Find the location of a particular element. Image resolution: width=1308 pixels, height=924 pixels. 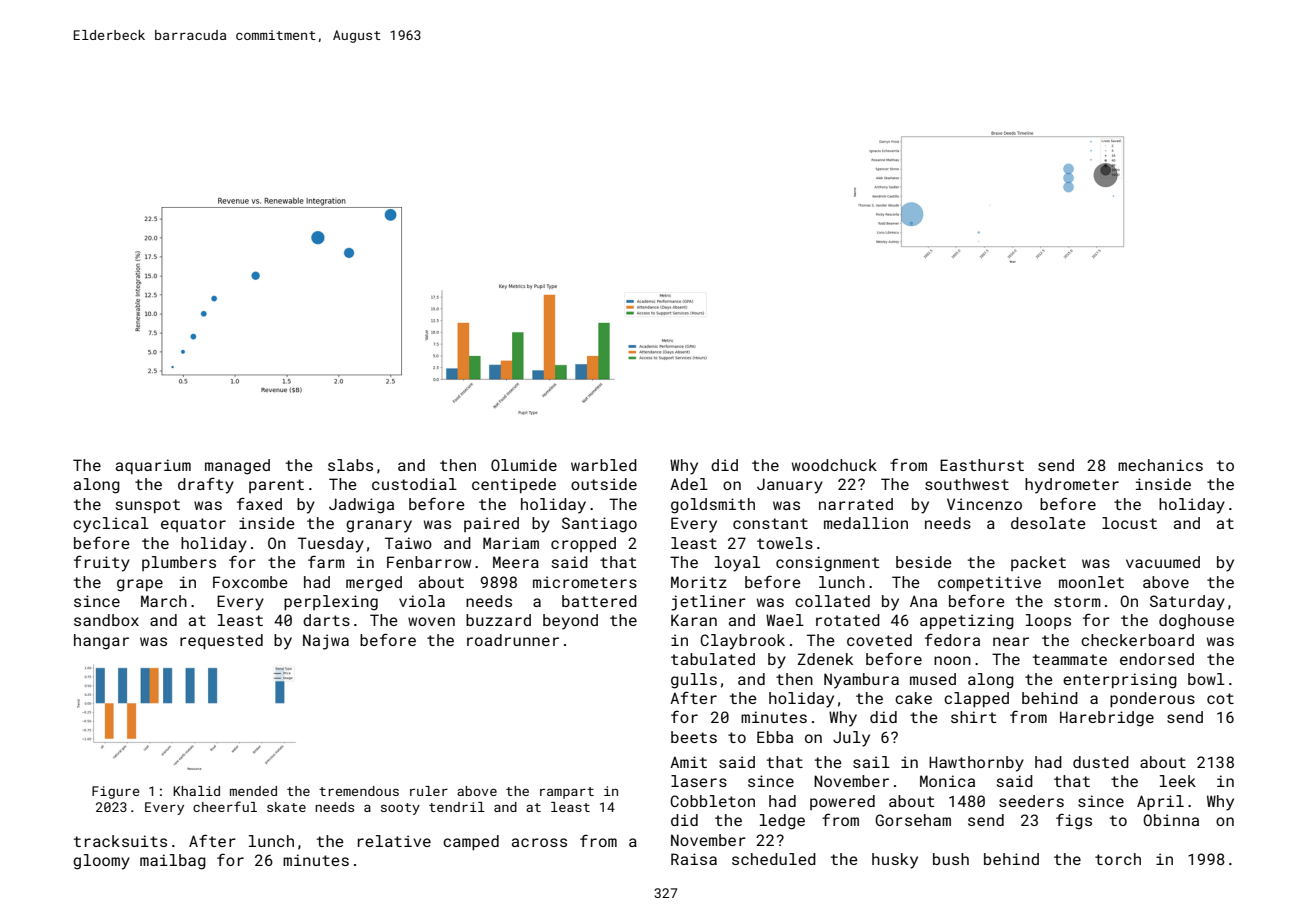

locust is located at coordinates (1129, 523).
